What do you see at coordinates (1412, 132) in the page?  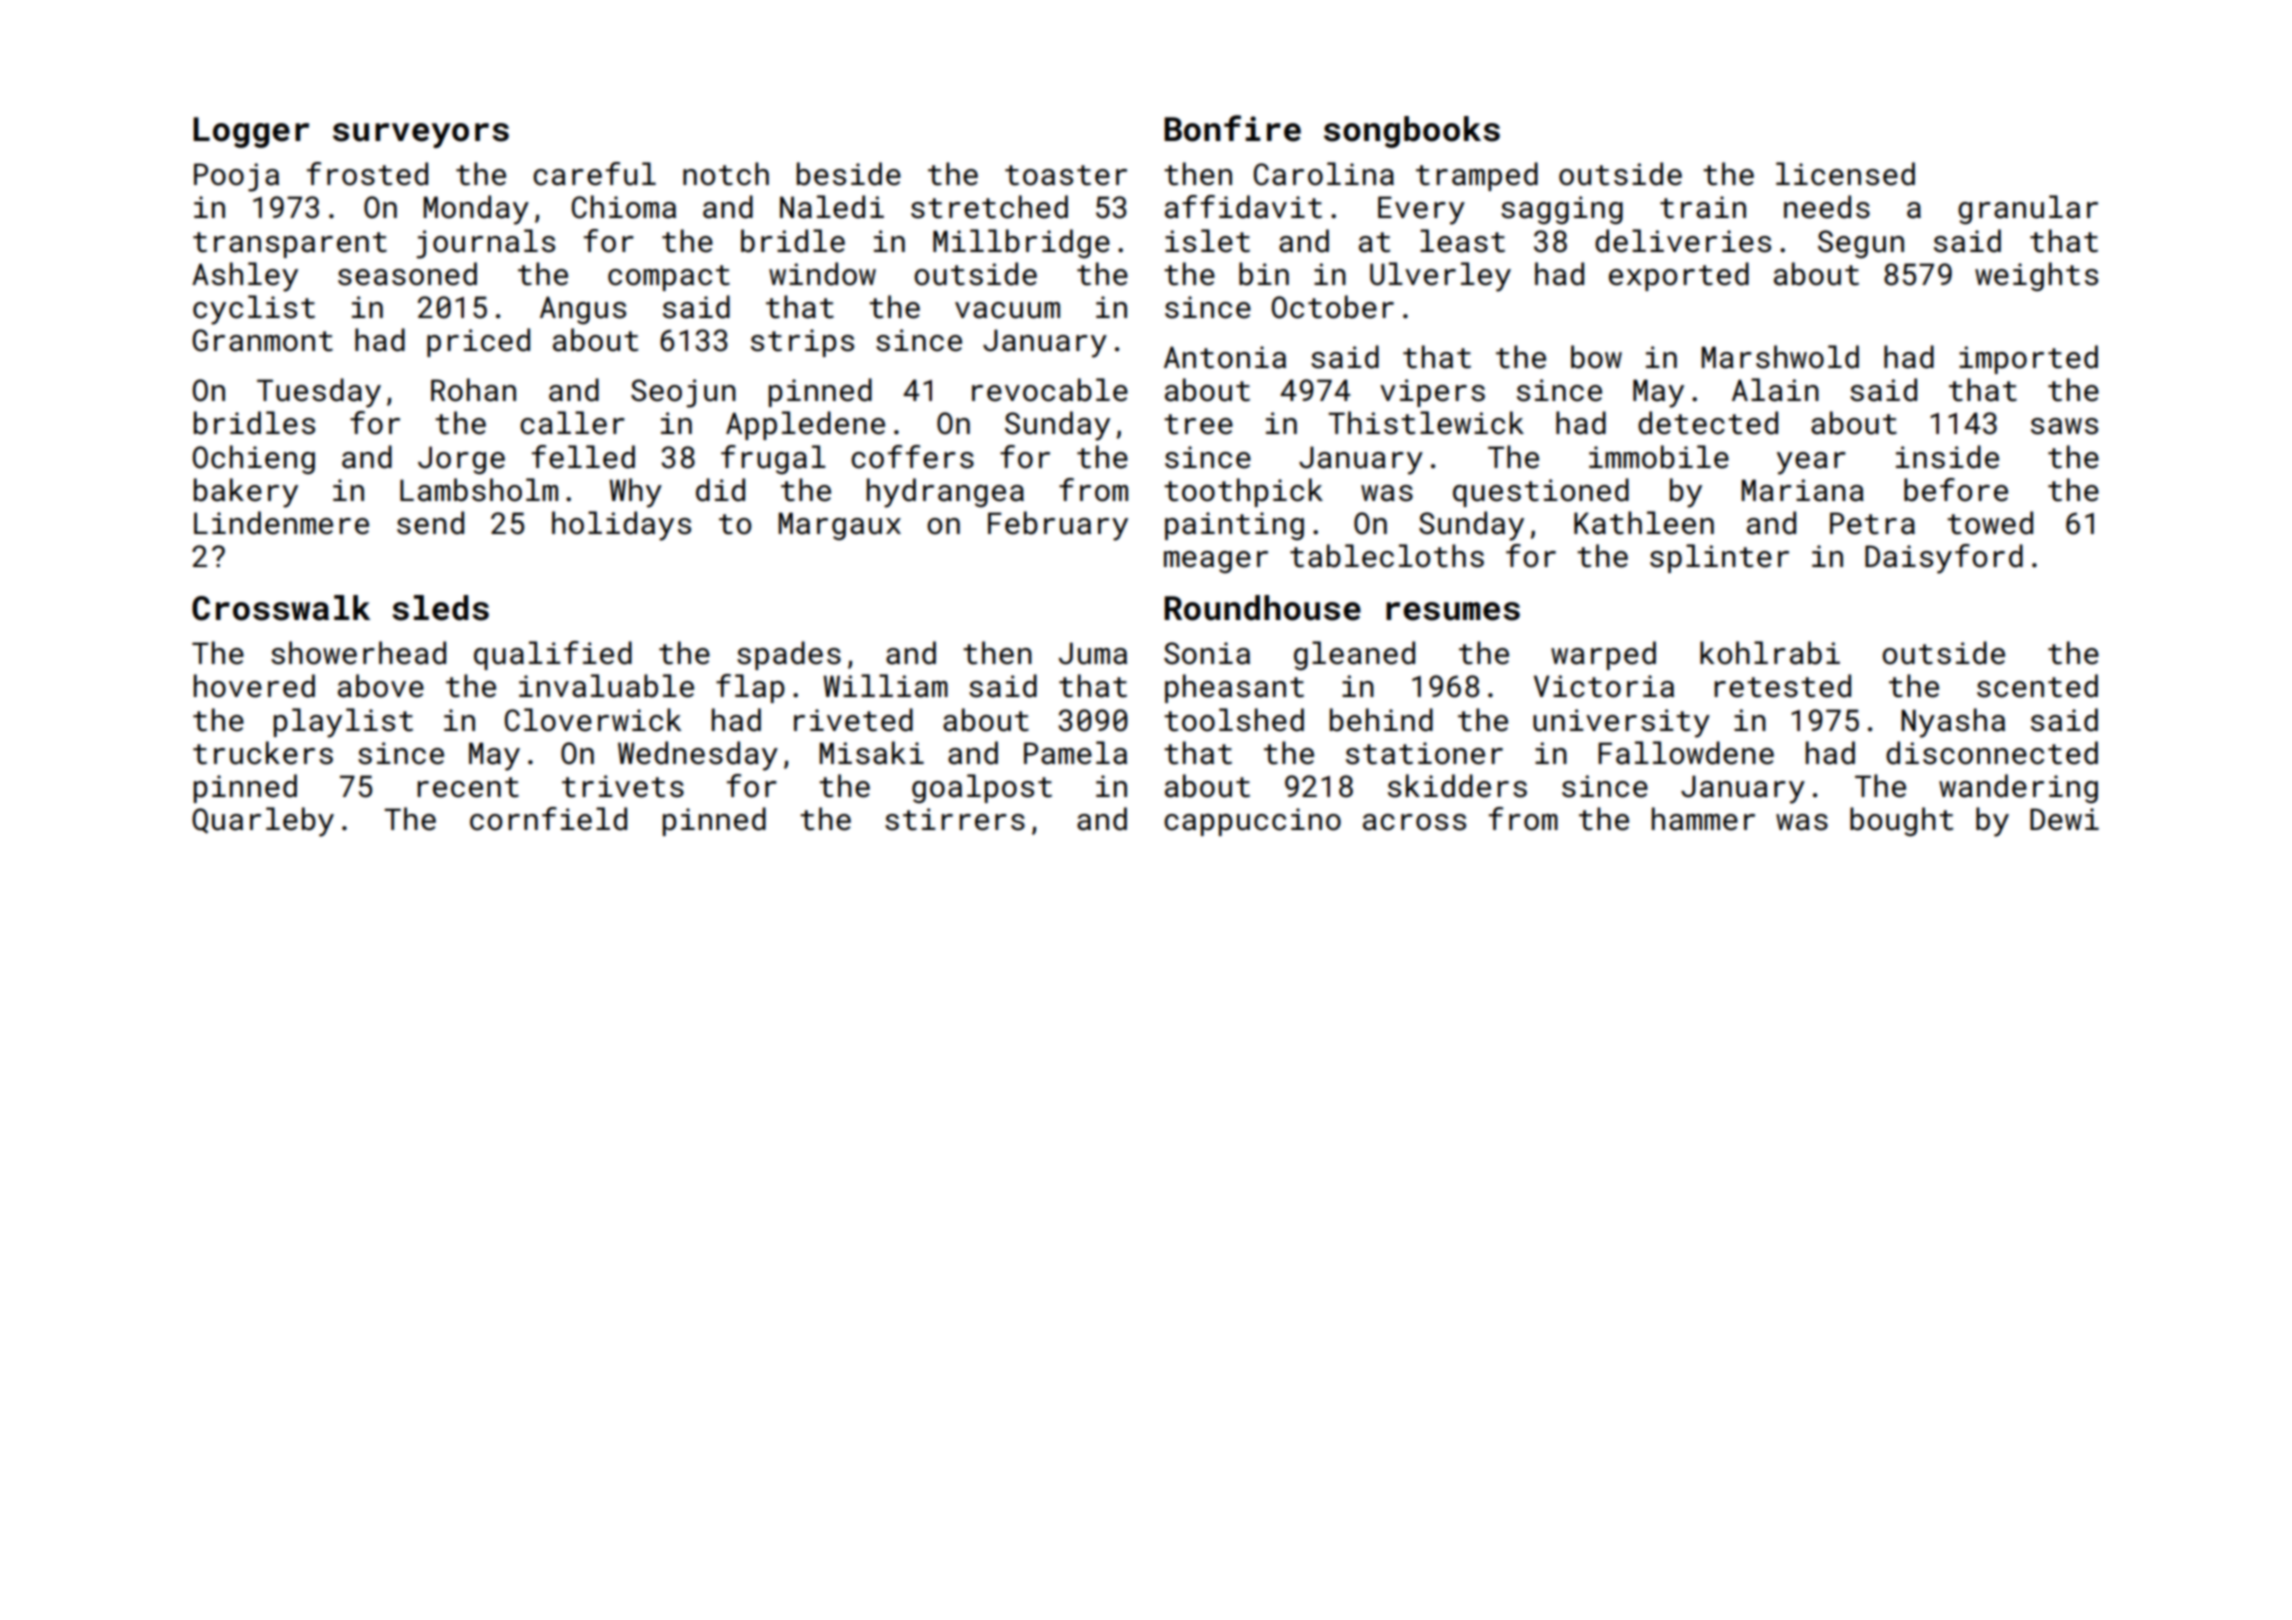 I see `songbooks` at bounding box center [1412, 132].
